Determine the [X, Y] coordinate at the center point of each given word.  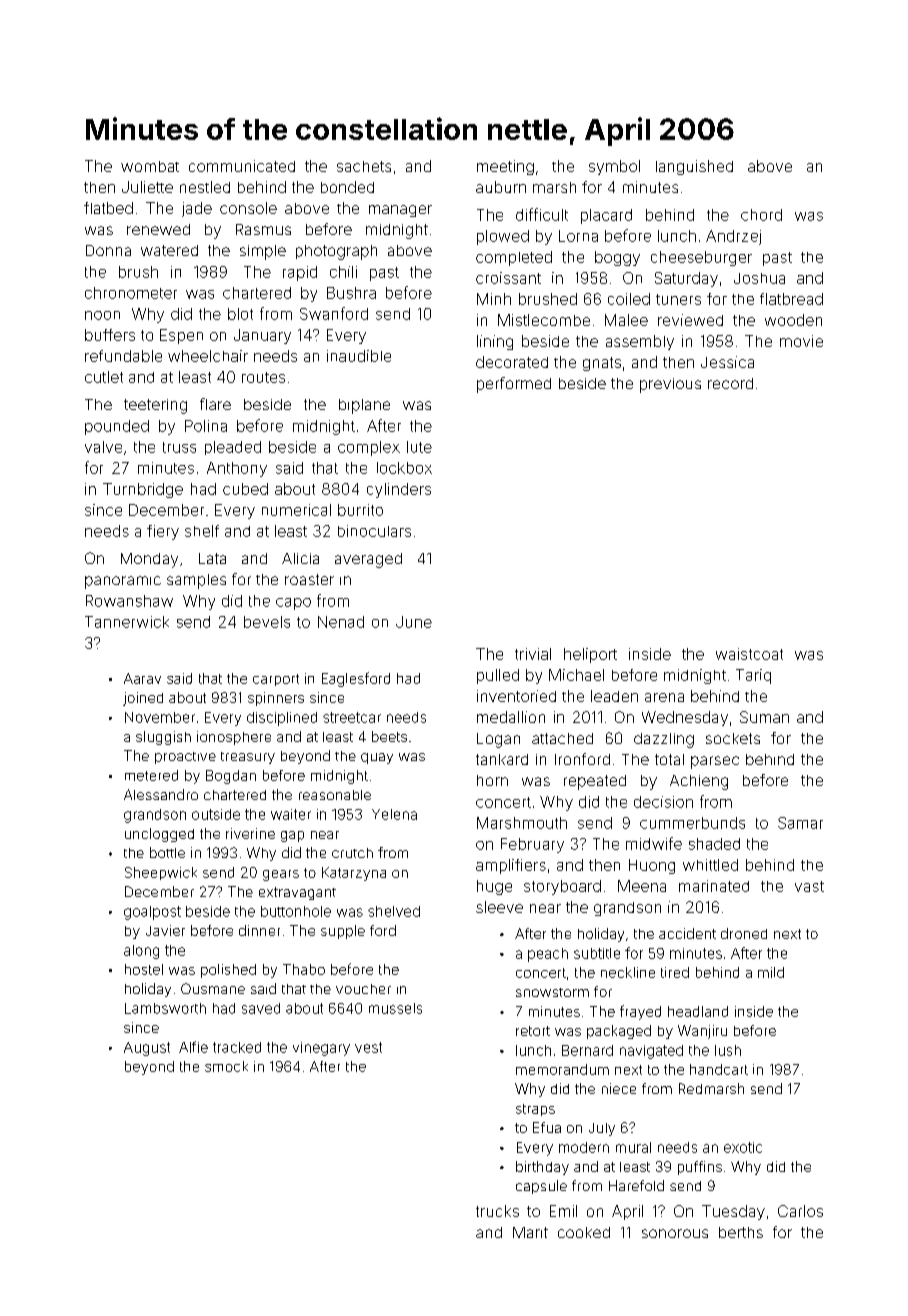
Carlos [800, 1211]
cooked [584, 1232]
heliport [590, 655]
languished [694, 167]
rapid [300, 273]
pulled [498, 676]
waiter [291, 814]
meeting [505, 167]
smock [226, 1066]
